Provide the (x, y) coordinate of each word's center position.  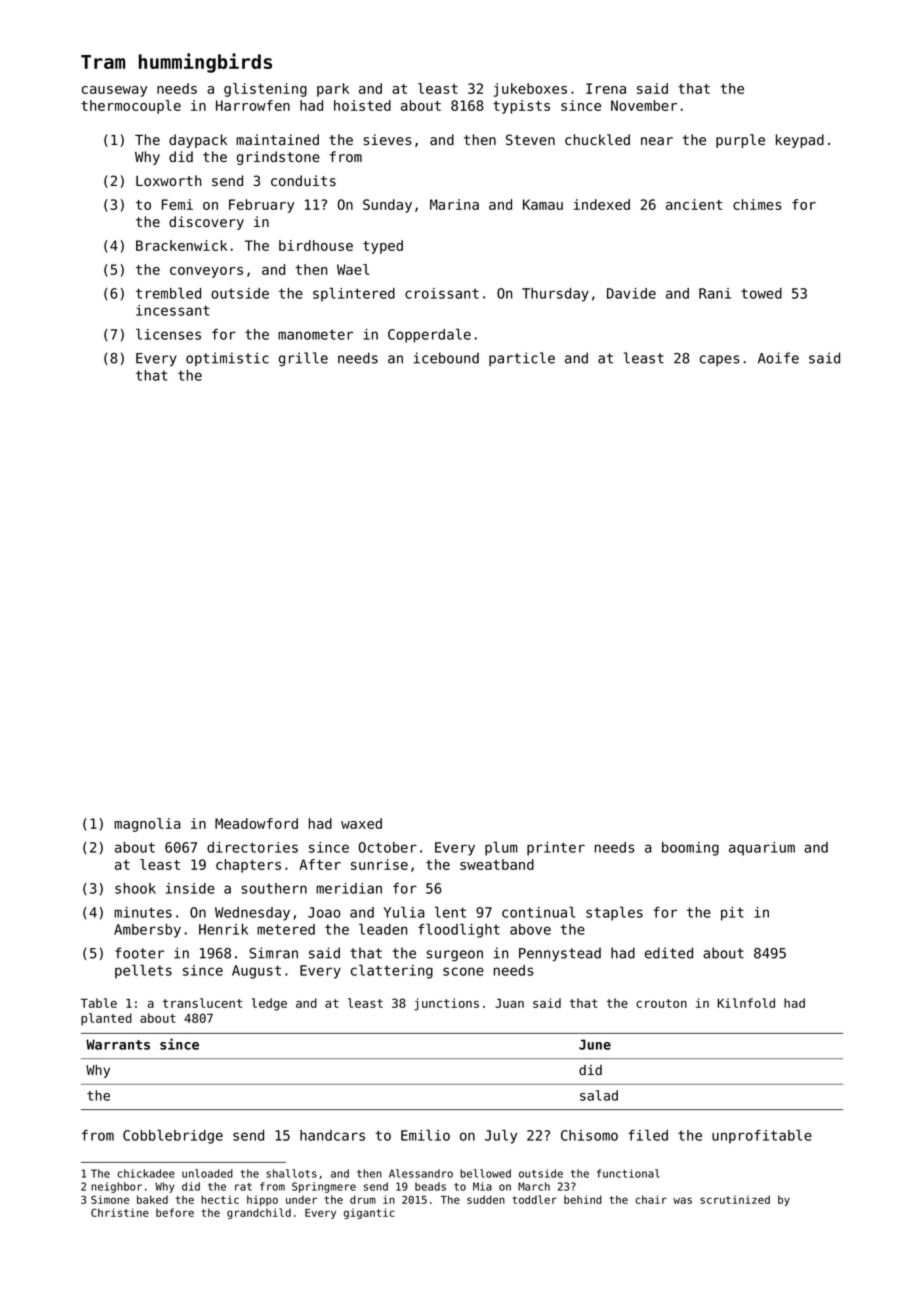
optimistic (227, 359)
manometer (315, 335)
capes (719, 360)
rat (243, 1187)
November (644, 105)
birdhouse (316, 245)
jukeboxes (530, 90)
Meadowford (256, 823)
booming (690, 849)
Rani (715, 293)
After (320, 864)
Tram (103, 62)
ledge (269, 1004)
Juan (509, 1003)
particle (522, 359)
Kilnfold (746, 1003)
